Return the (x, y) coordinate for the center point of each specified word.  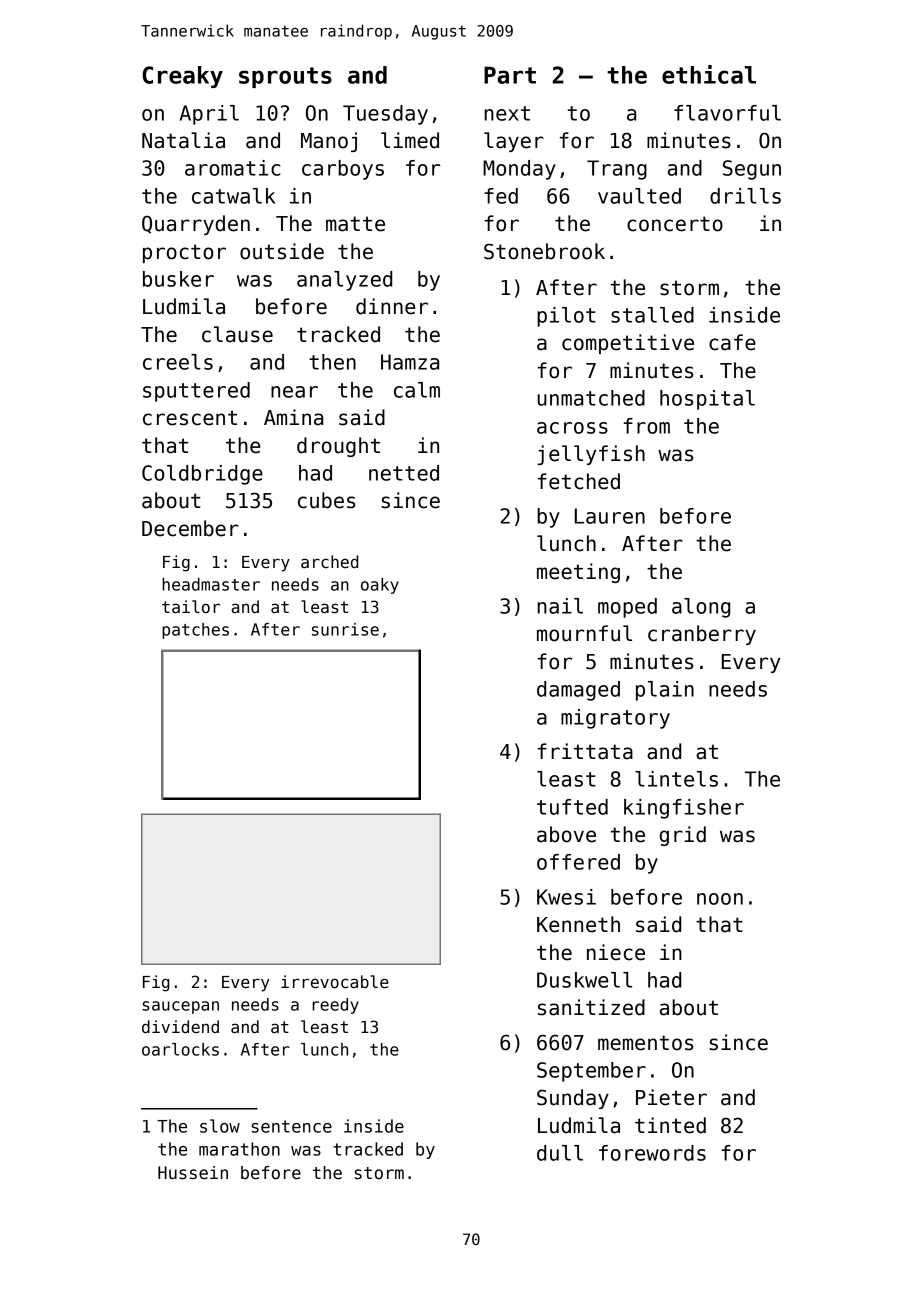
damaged (578, 691)
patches (195, 631)
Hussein (193, 1173)
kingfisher (684, 809)
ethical (709, 74)
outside (282, 251)
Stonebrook (544, 251)
